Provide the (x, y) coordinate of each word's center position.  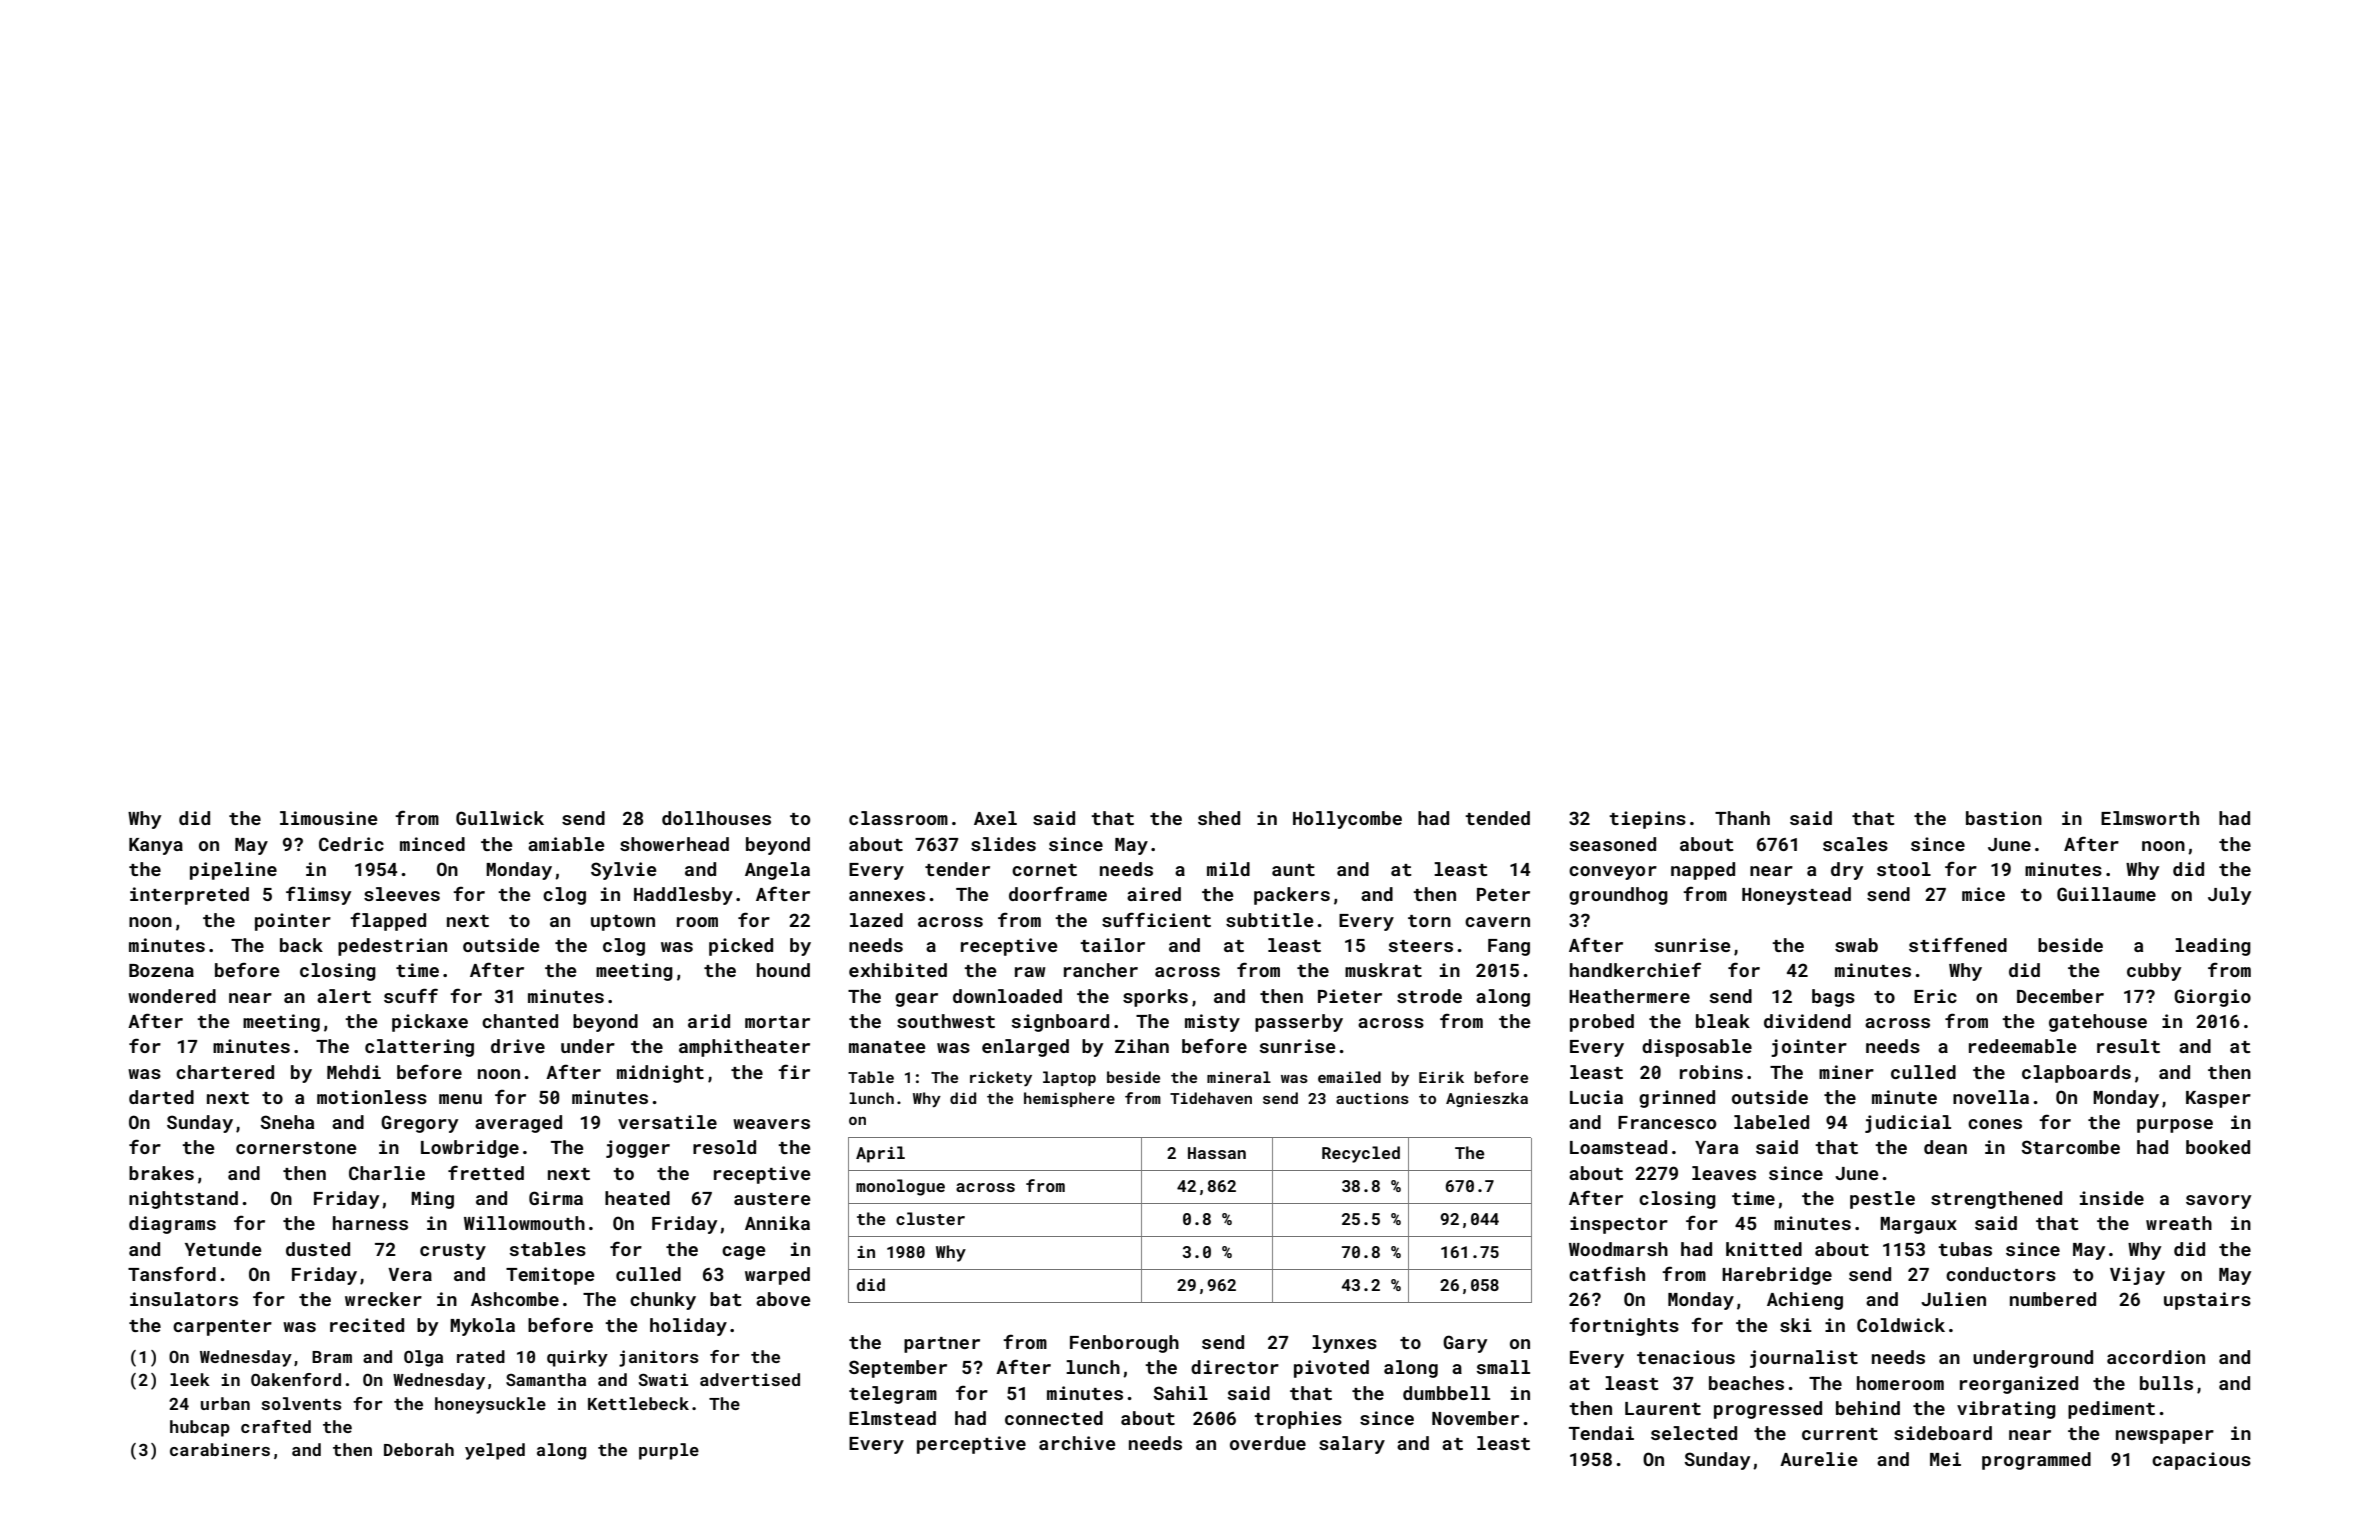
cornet (1044, 870)
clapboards (2076, 1074)
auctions (1372, 1098)
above (783, 1299)
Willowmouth (524, 1223)
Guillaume (2106, 894)
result (2128, 1046)
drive (518, 1046)
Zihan (1142, 1046)
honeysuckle (490, 1405)
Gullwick (500, 818)
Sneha (287, 1122)
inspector (1619, 1225)
